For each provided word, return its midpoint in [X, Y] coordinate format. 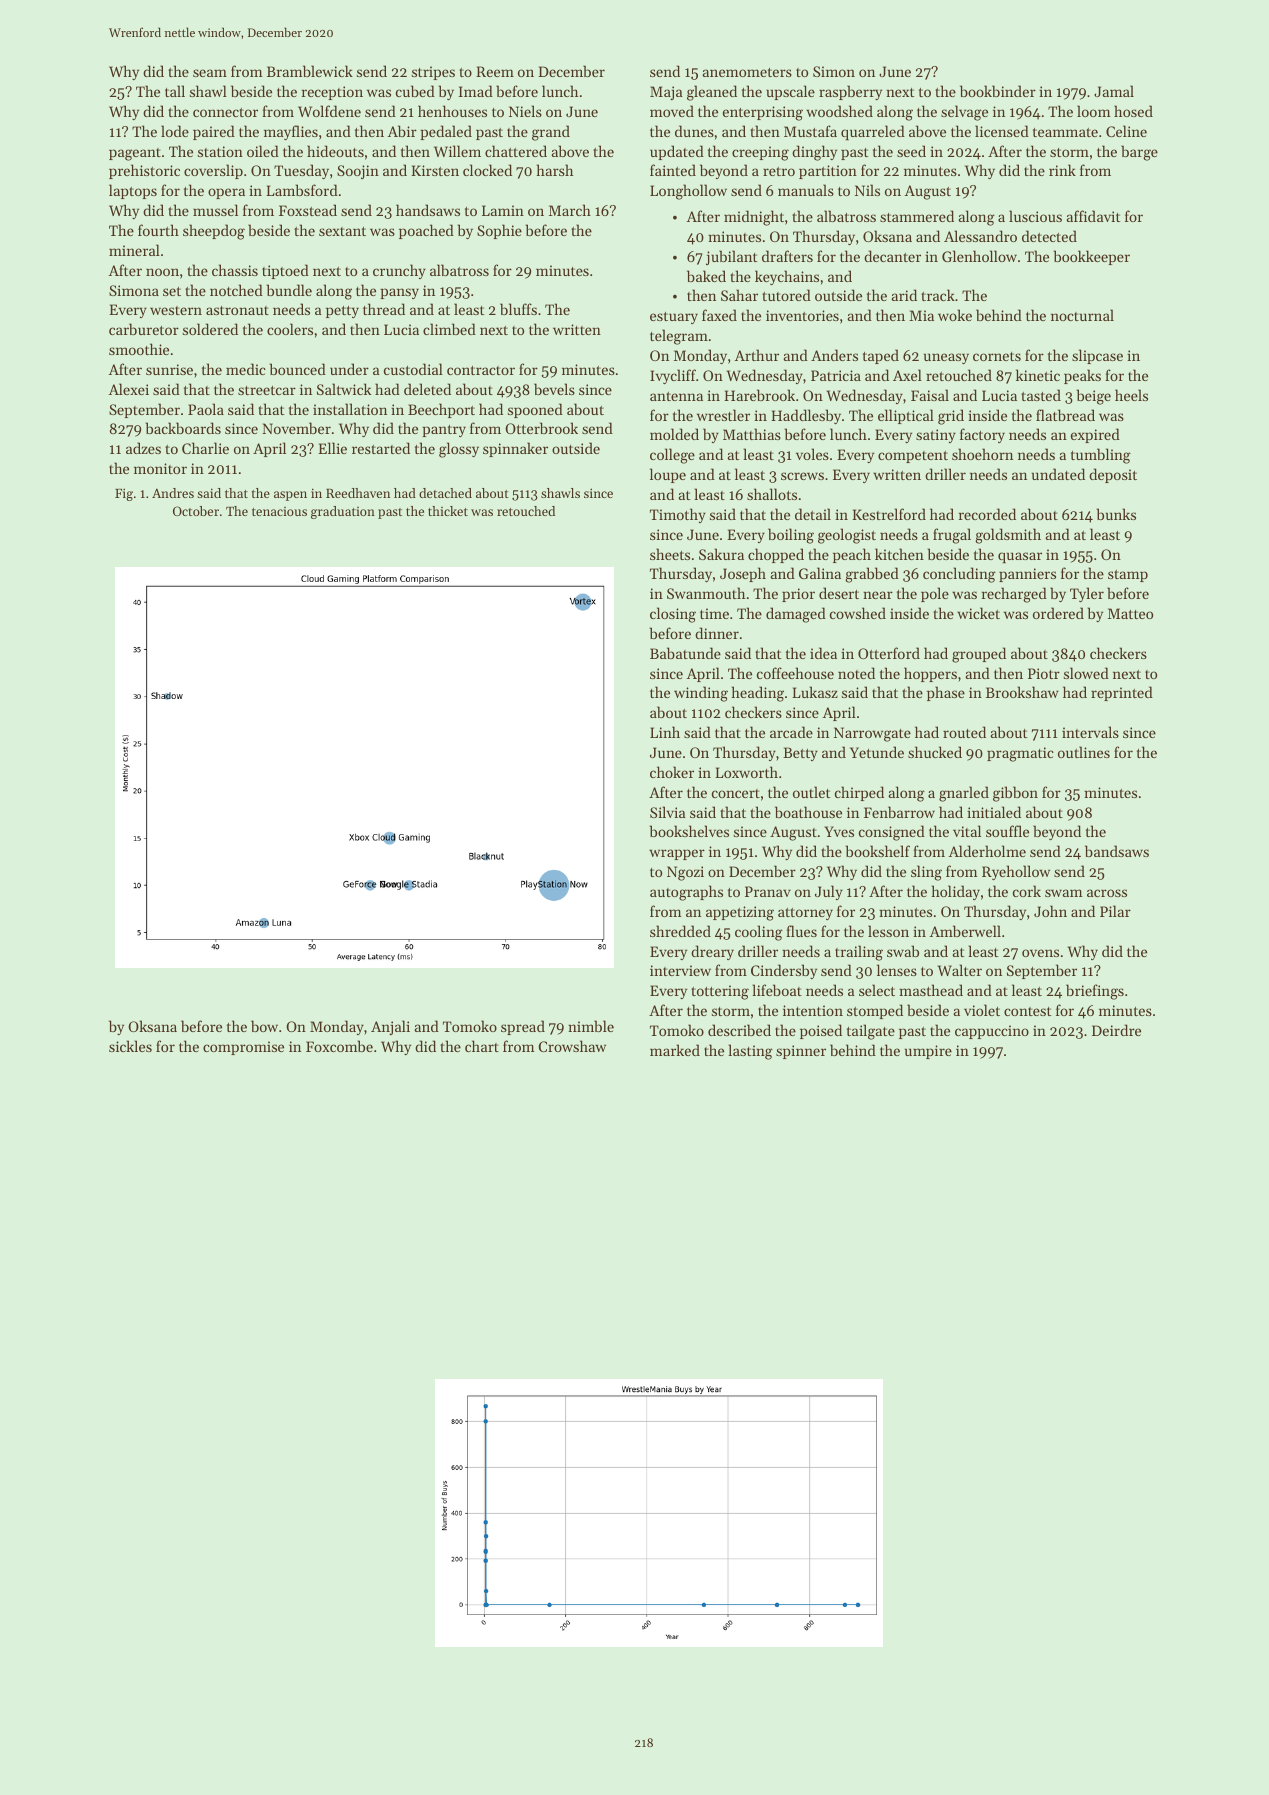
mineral [134, 250]
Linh [665, 732]
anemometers [747, 72]
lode [175, 131]
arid [904, 295]
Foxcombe [339, 1046]
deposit [1113, 475]
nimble [591, 1026]
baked [706, 276]
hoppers [930, 674]
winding [701, 694]
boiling [791, 536]
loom [1094, 111]
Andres [173, 493]
